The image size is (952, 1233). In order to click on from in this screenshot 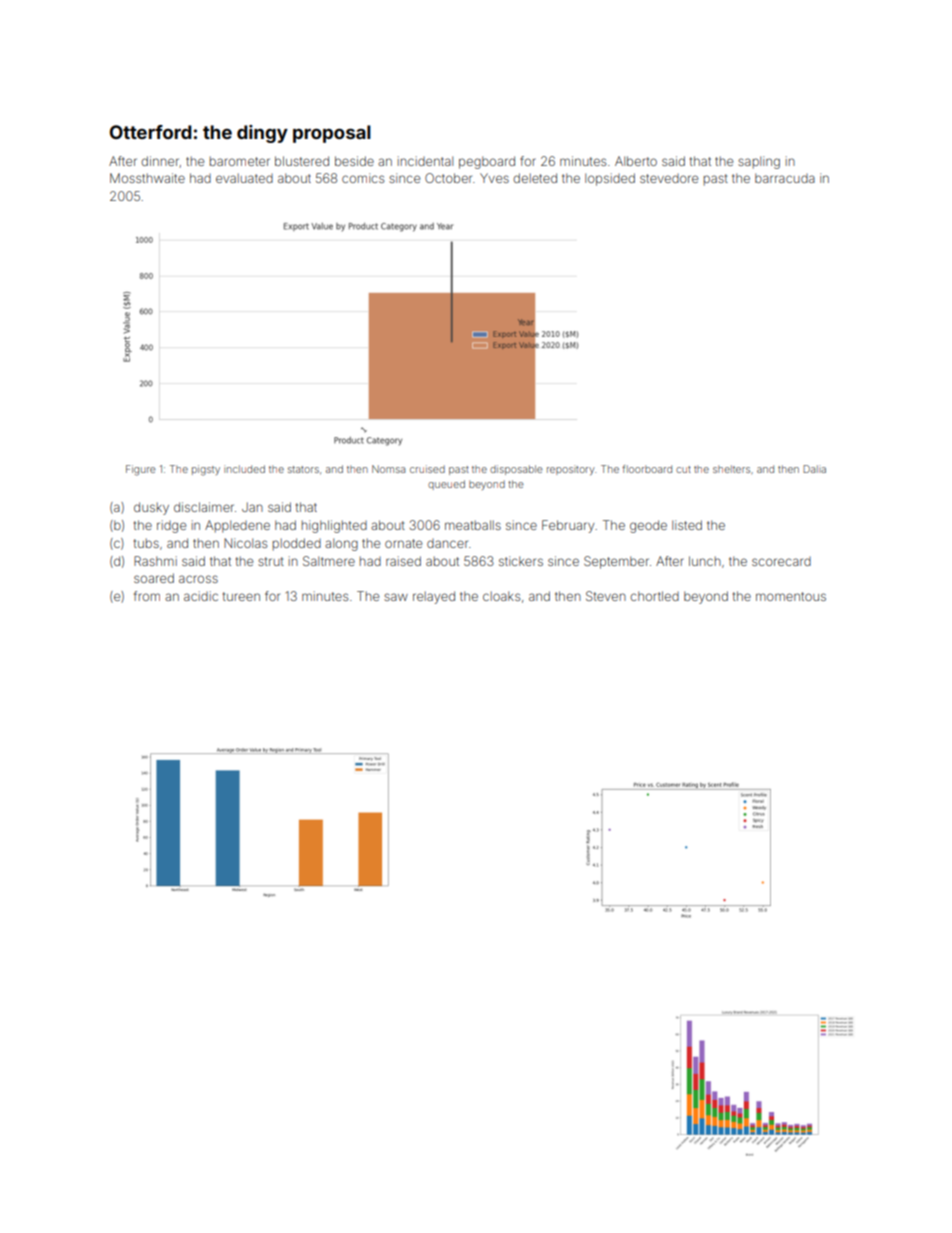, I will do `click(147, 596)`.
